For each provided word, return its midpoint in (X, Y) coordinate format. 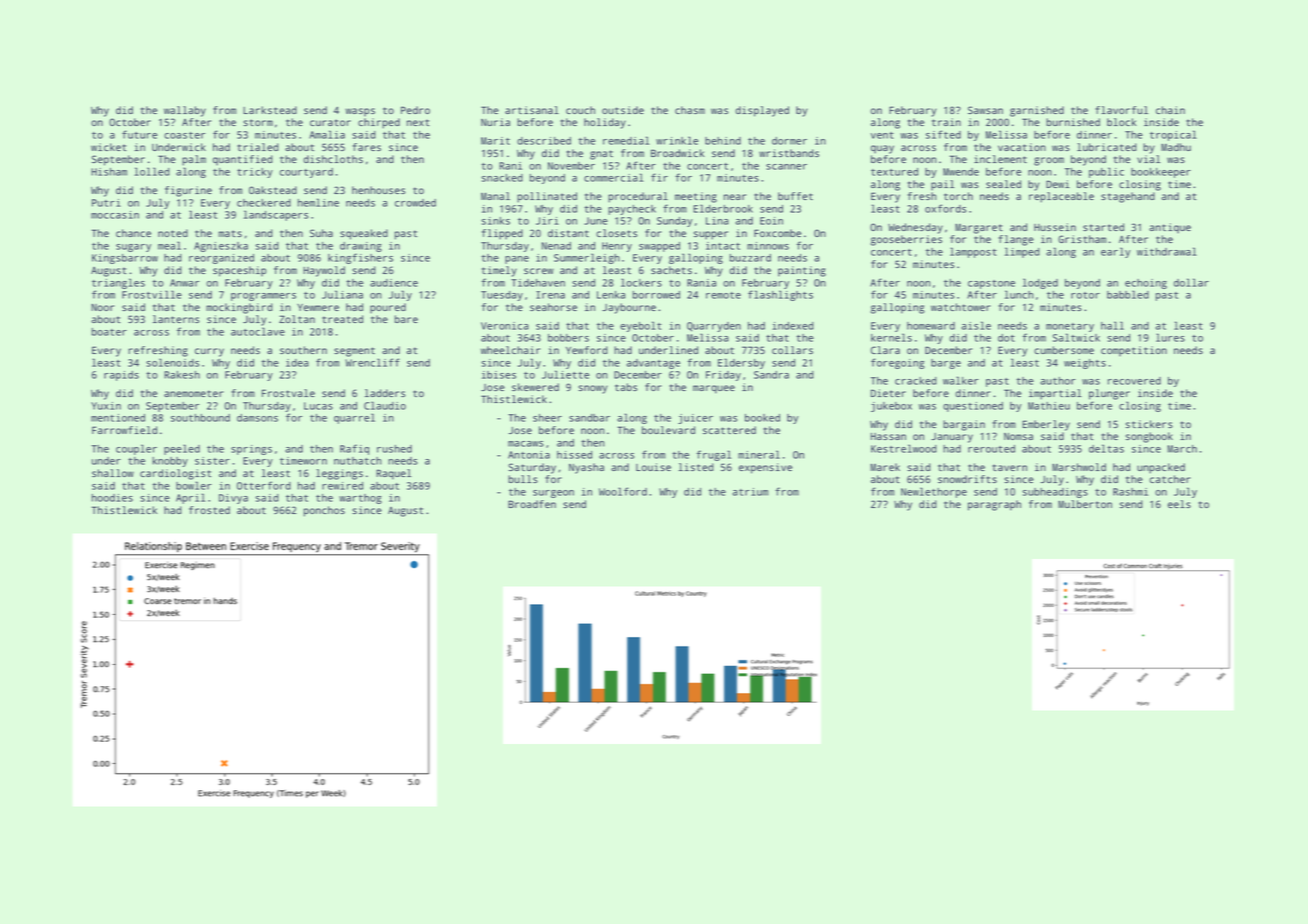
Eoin (771, 221)
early (1116, 252)
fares (367, 147)
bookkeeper (1161, 173)
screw (539, 271)
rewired (342, 486)
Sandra (771, 375)
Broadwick (677, 153)
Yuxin (106, 406)
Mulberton (1085, 504)
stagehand (1128, 197)
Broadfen (532, 504)
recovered (1134, 381)
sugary (133, 248)
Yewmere (318, 307)
